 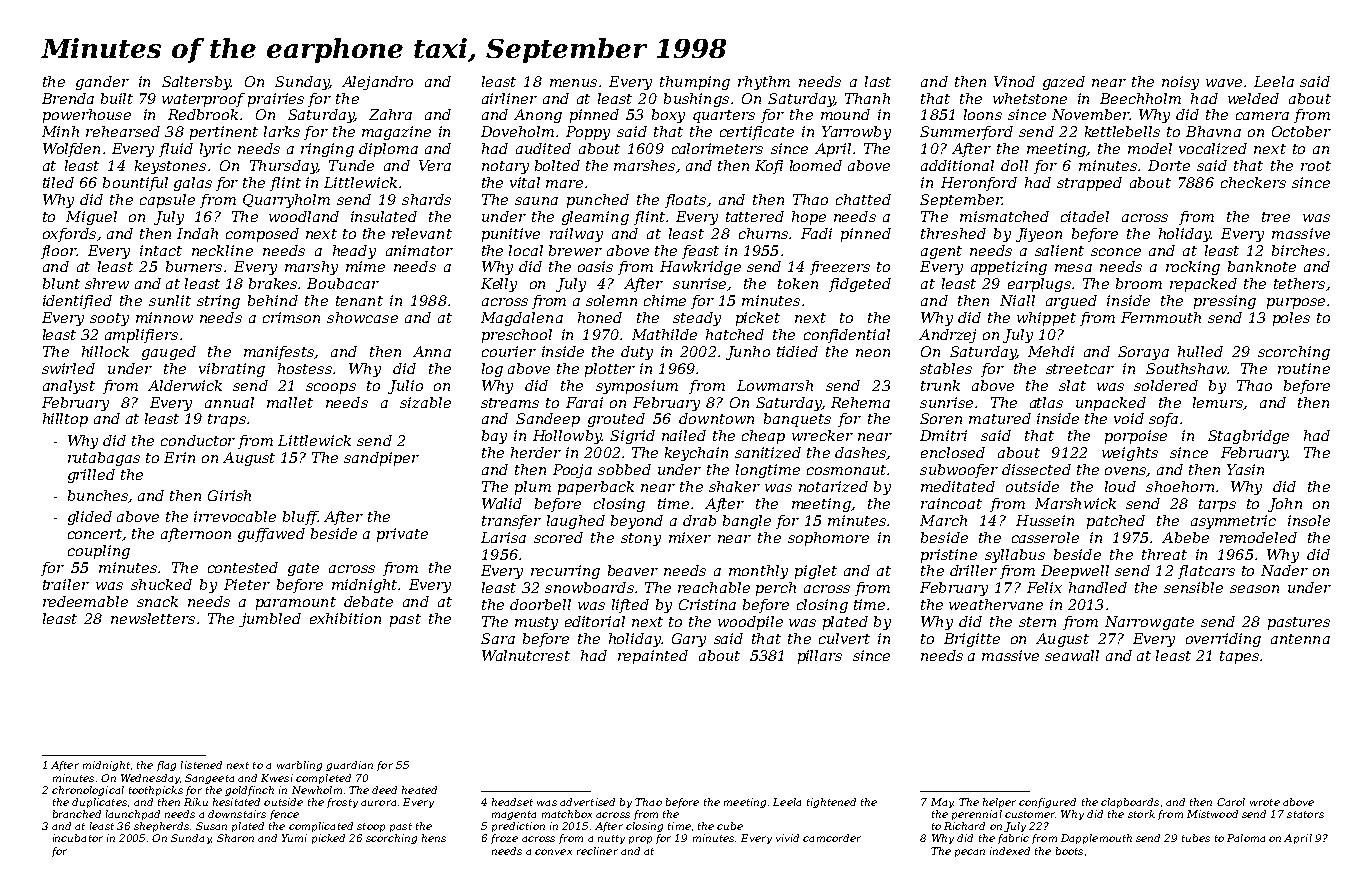 I want to click on Rehema, so click(x=860, y=402).
